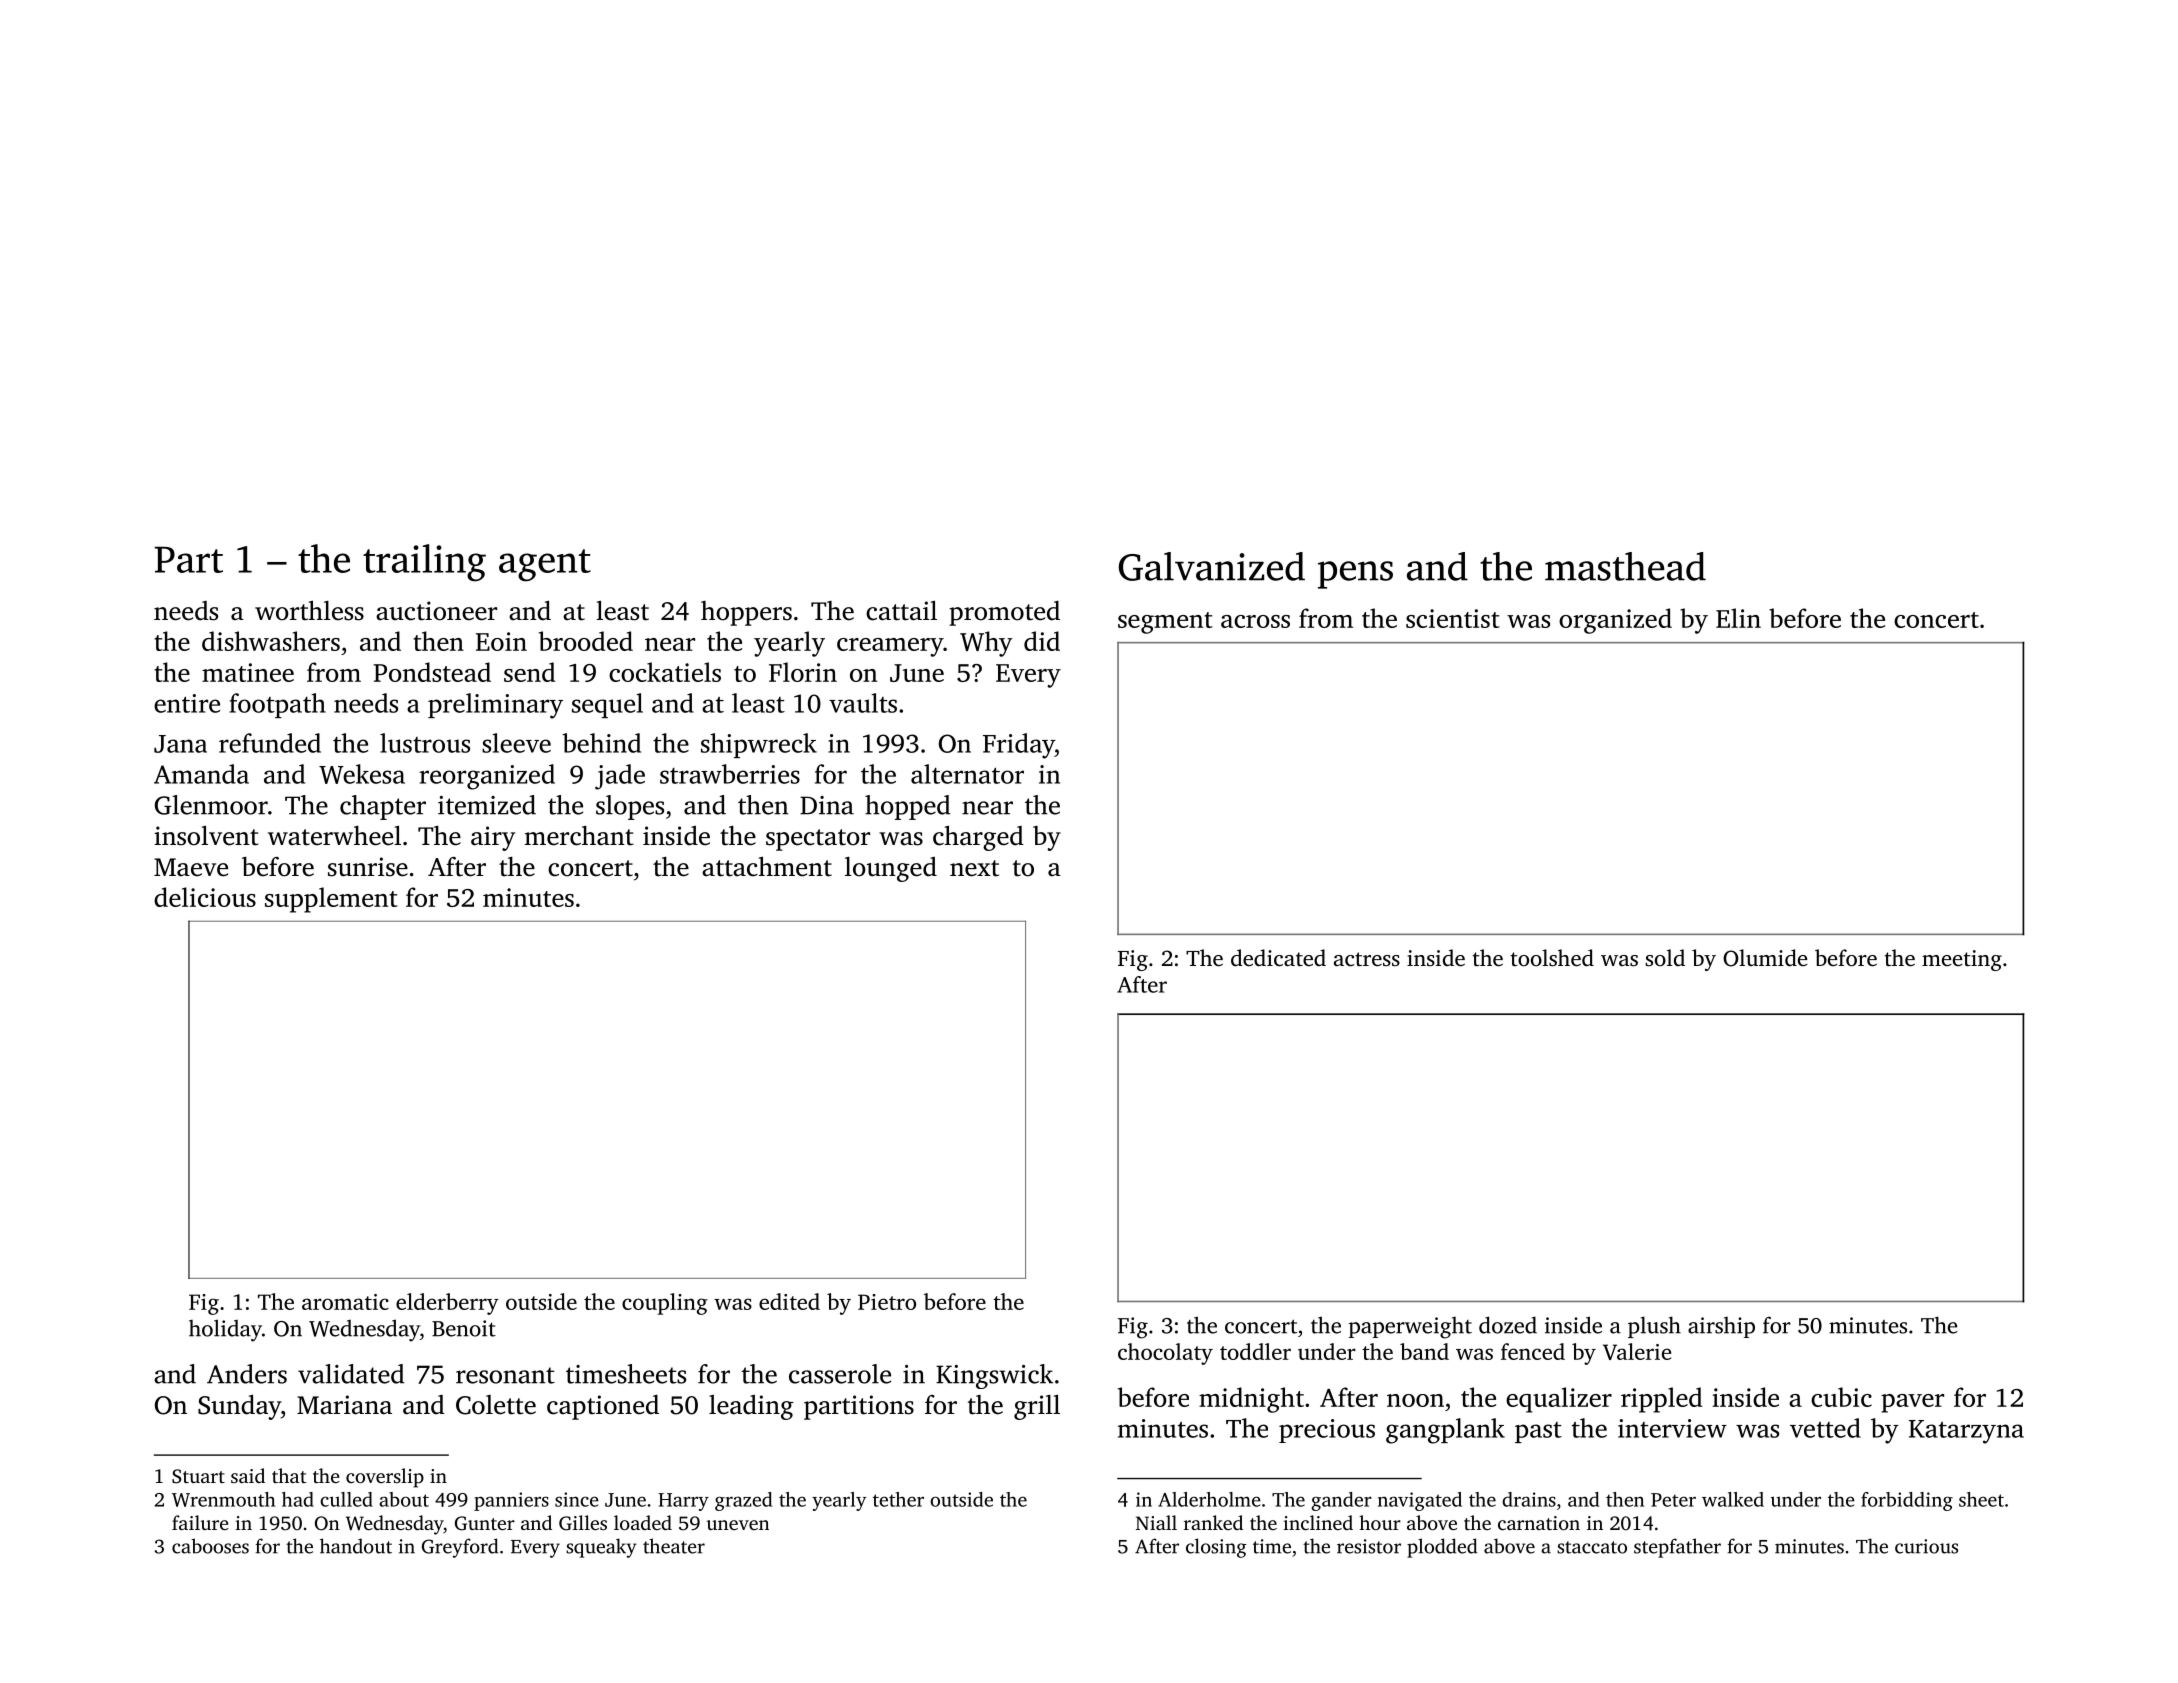  What do you see at coordinates (1255, 621) in the screenshot?
I see `across` at bounding box center [1255, 621].
